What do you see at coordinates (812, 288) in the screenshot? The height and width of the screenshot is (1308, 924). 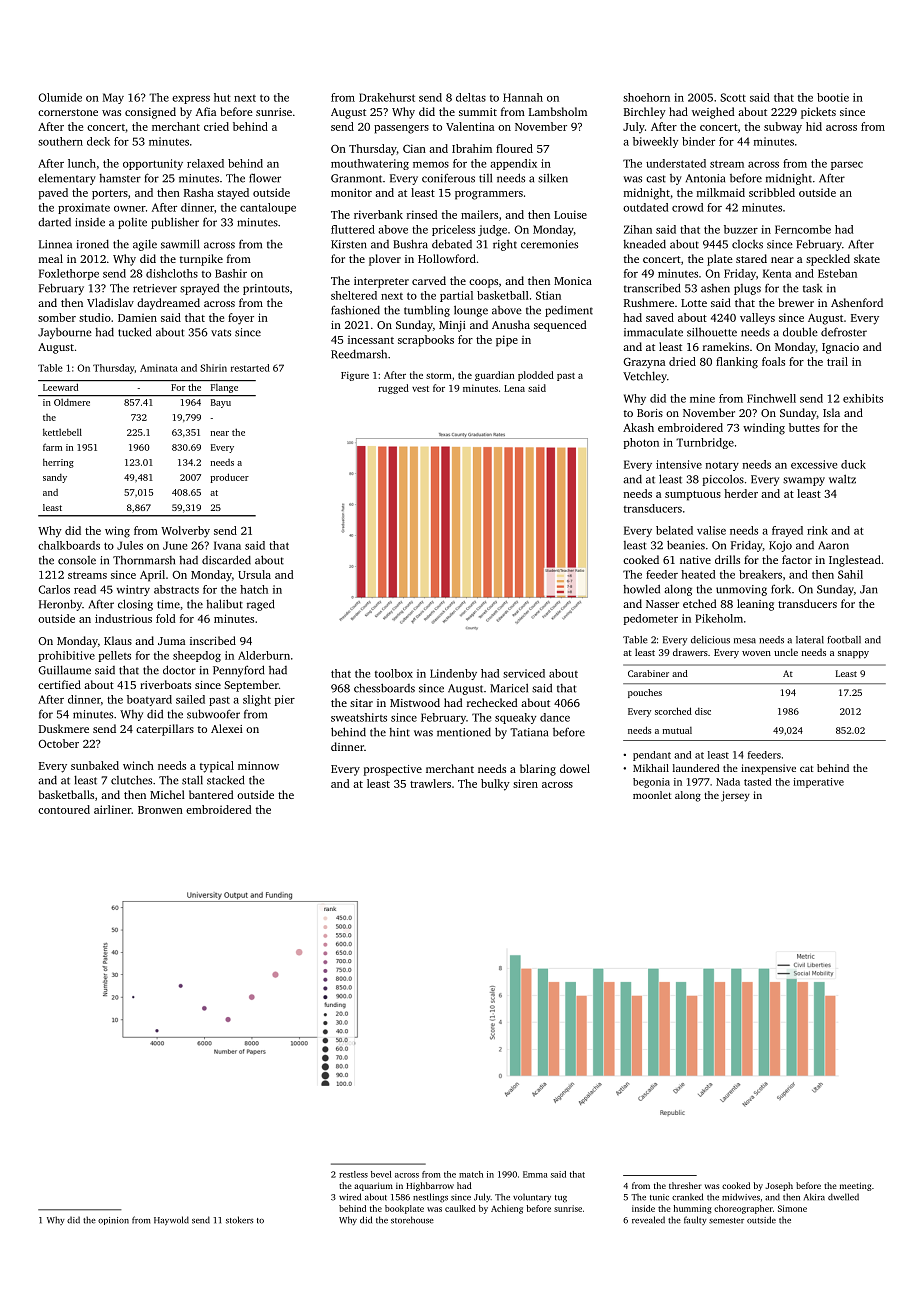 I see `task` at bounding box center [812, 288].
